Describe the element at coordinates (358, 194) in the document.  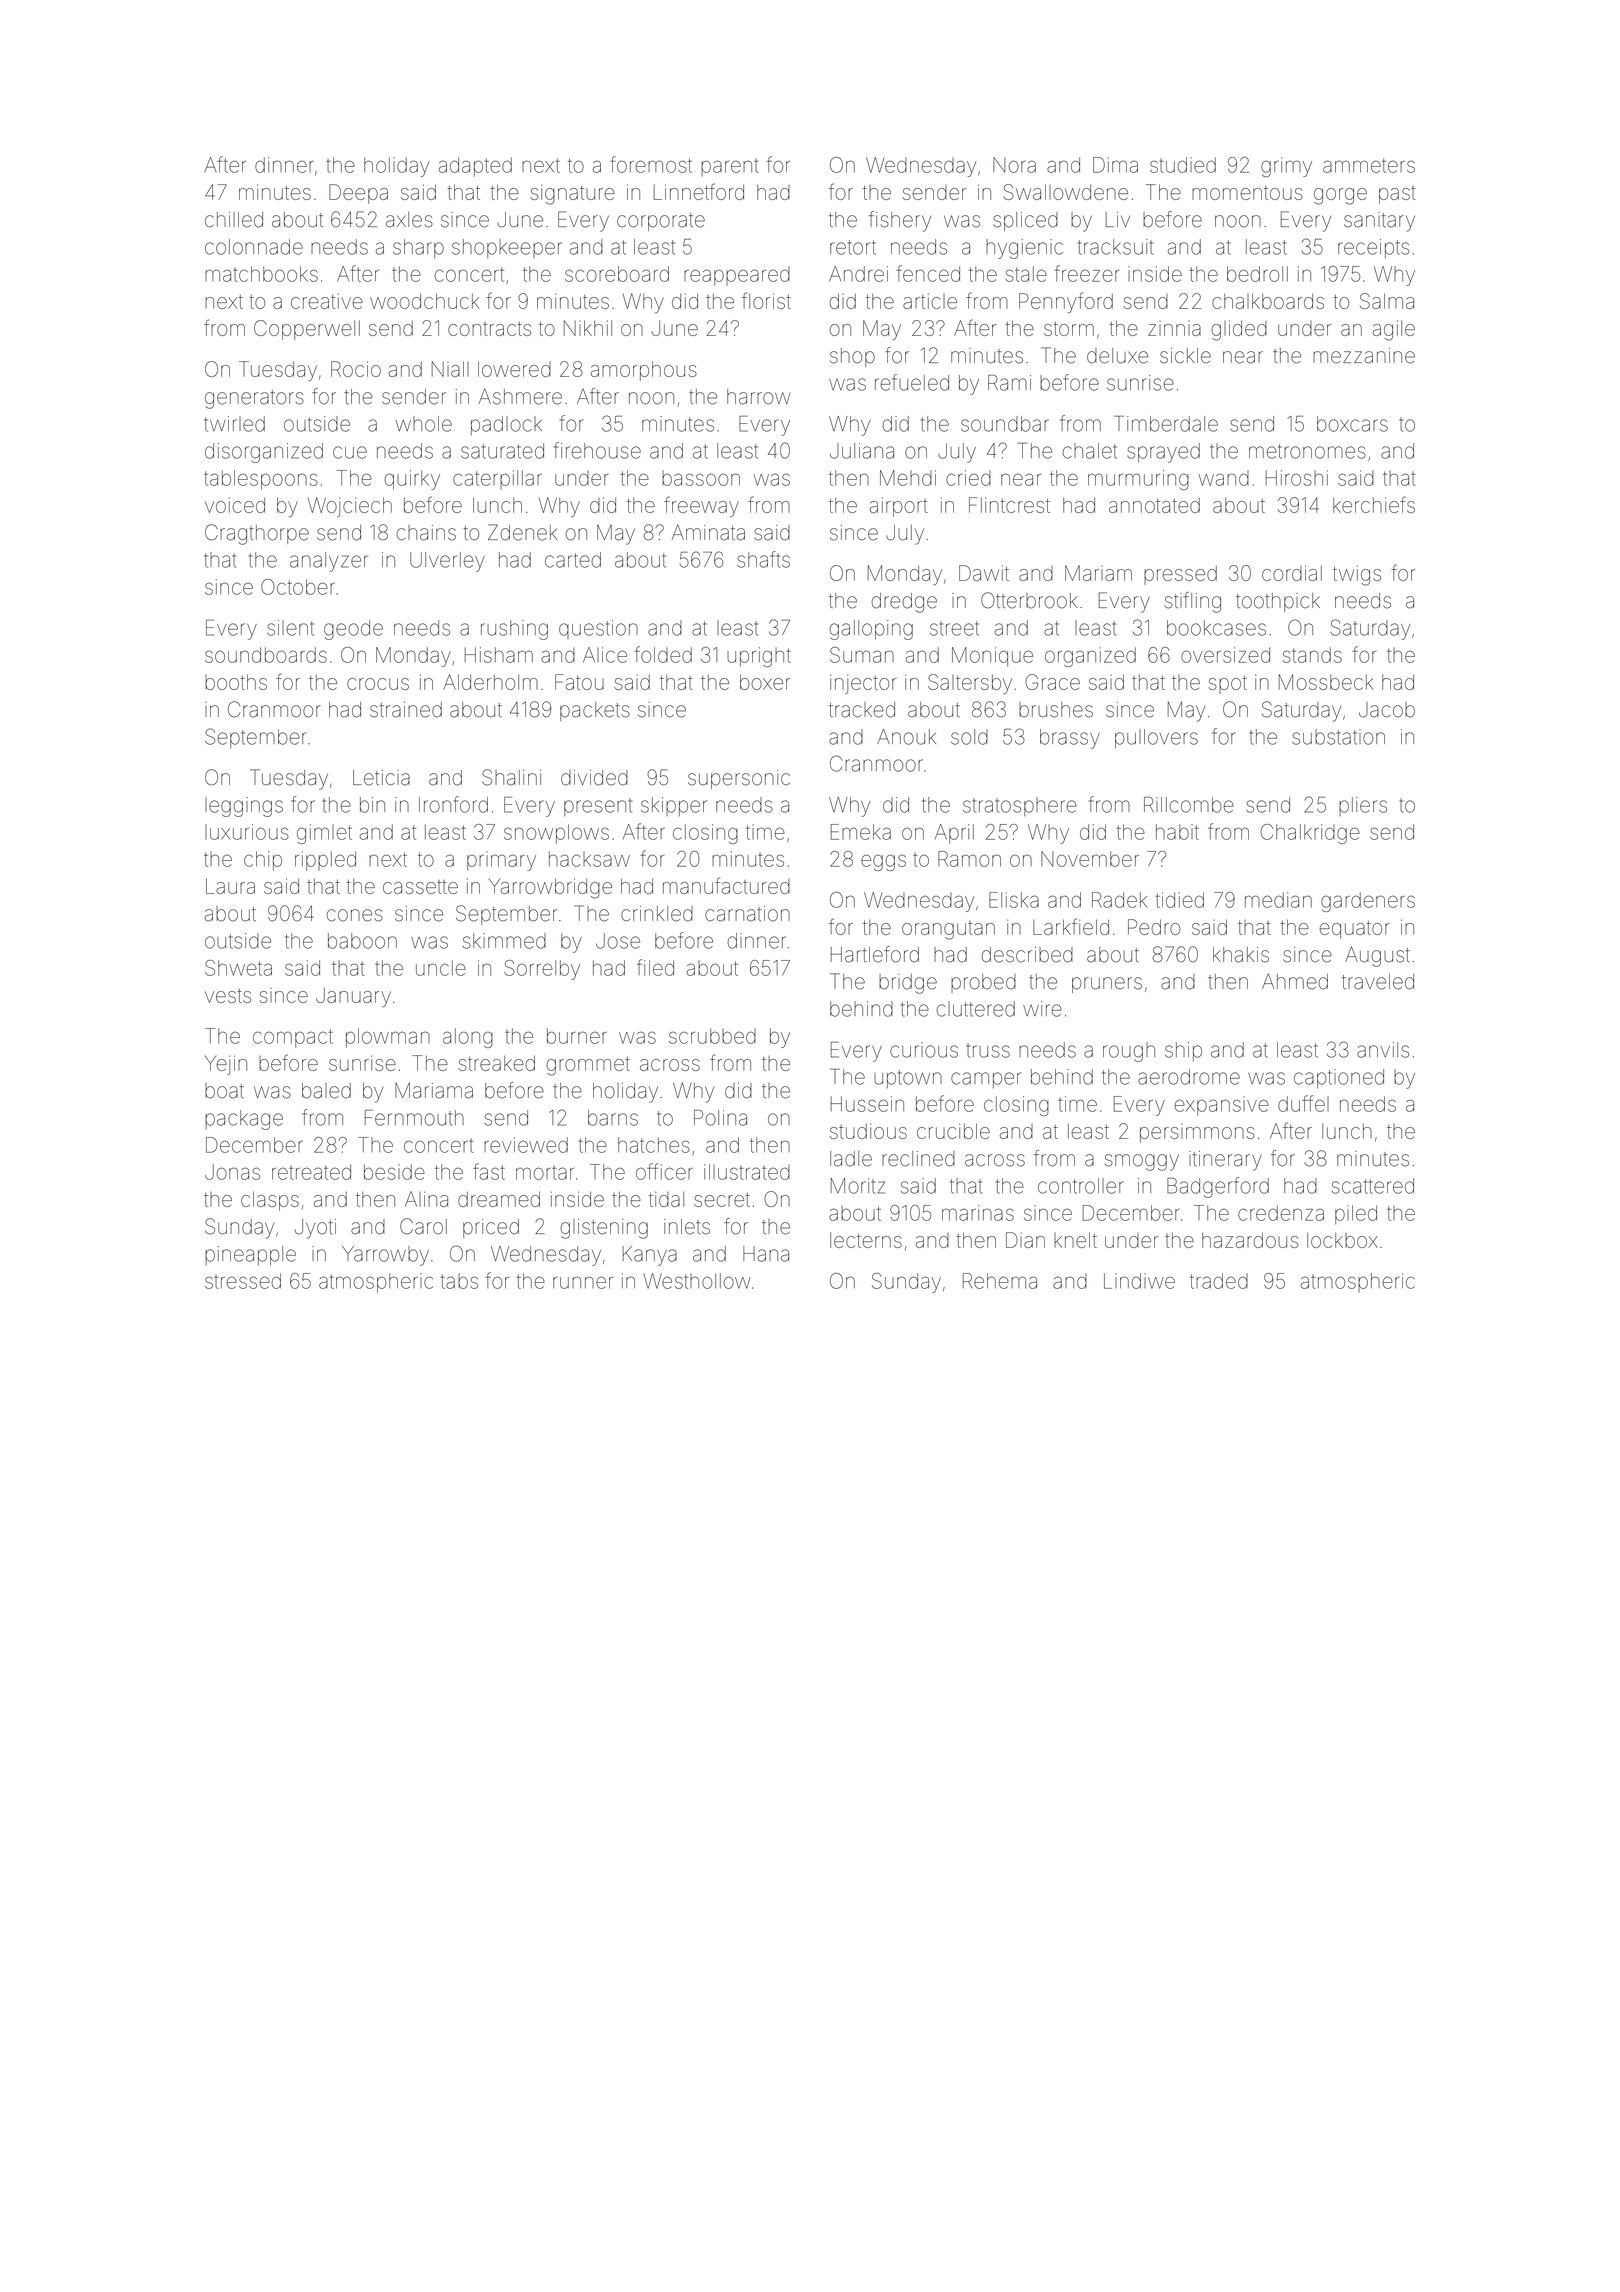
I see `Deepa` at that location.
